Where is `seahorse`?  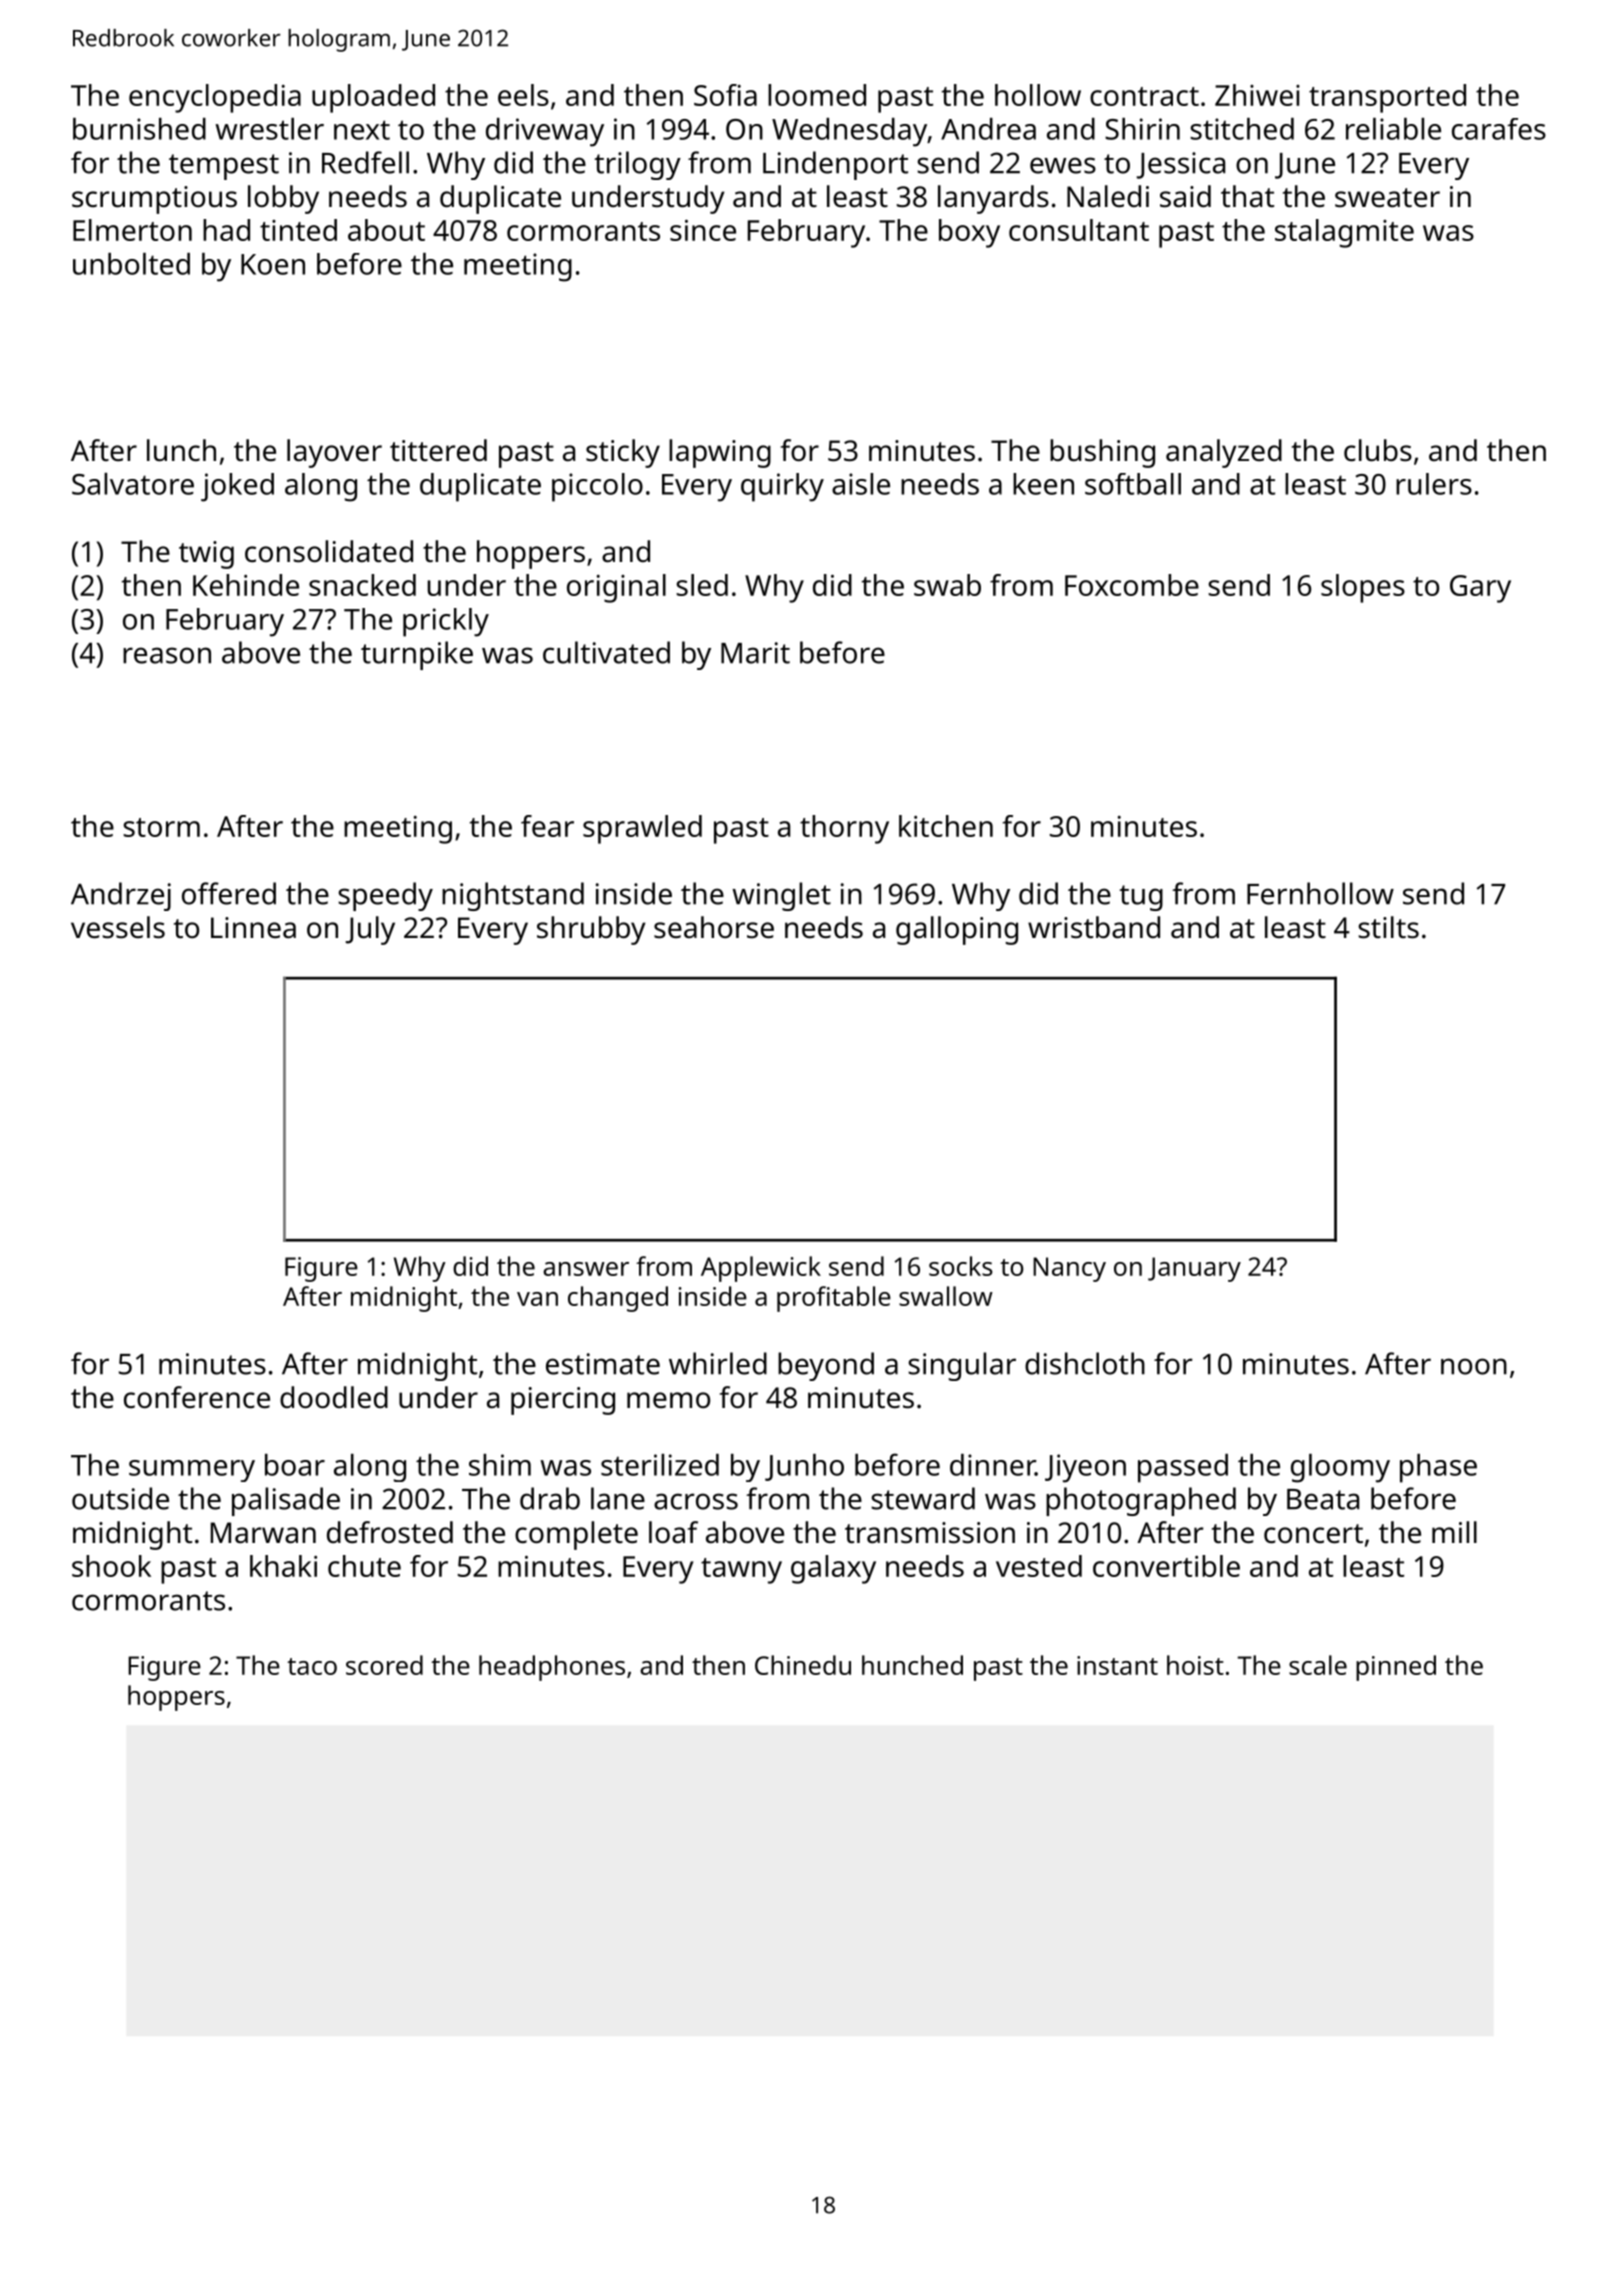 seahorse is located at coordinates (714, 927).
